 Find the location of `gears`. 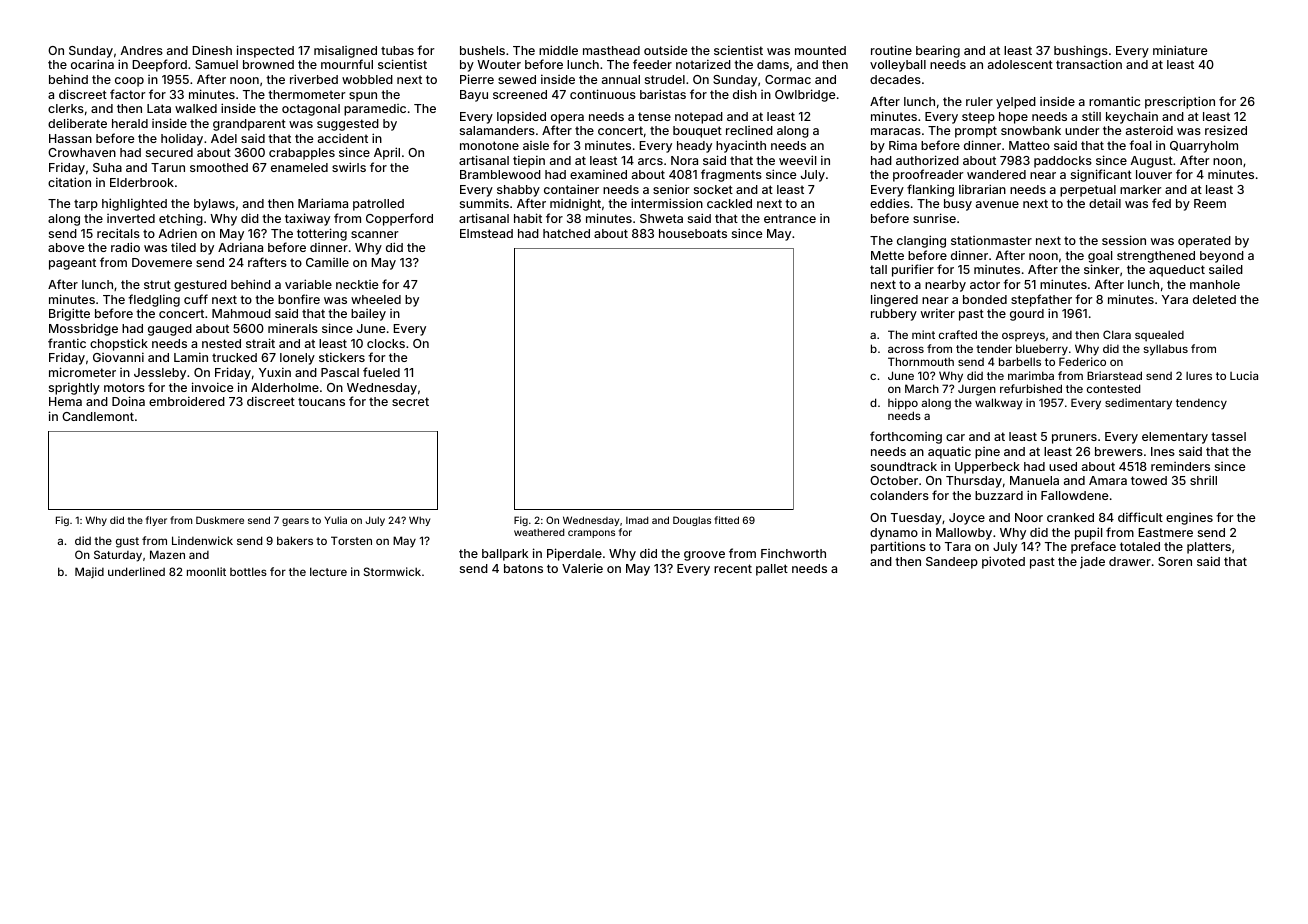

gears is located at coordinates (295, 522).
